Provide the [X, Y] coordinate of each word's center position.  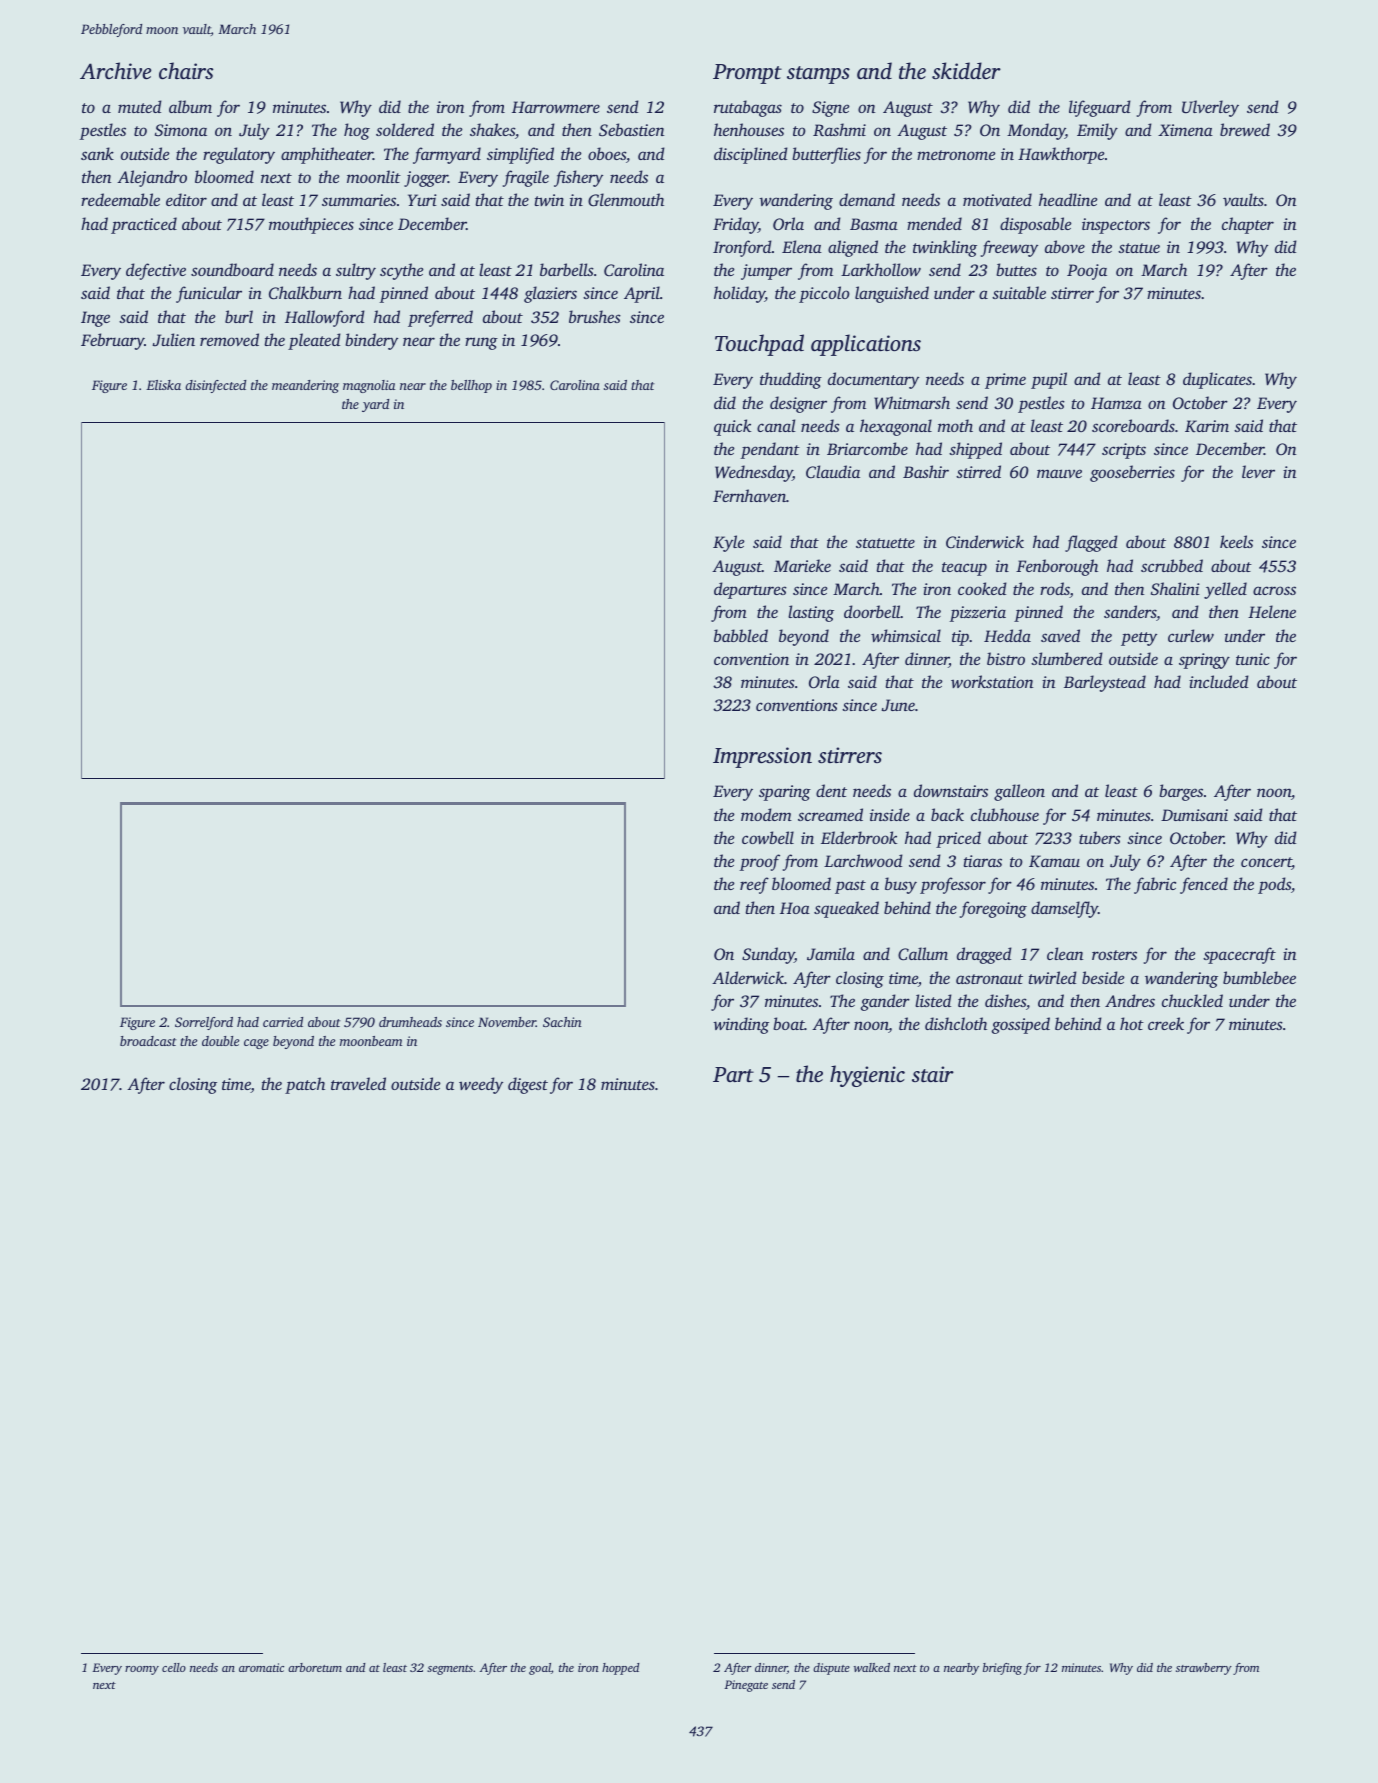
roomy [142, 1670]
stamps [818, 75]
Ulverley [1210, 108]
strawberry [1204, 1669]
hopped [620, 1669]
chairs [186, 70]
